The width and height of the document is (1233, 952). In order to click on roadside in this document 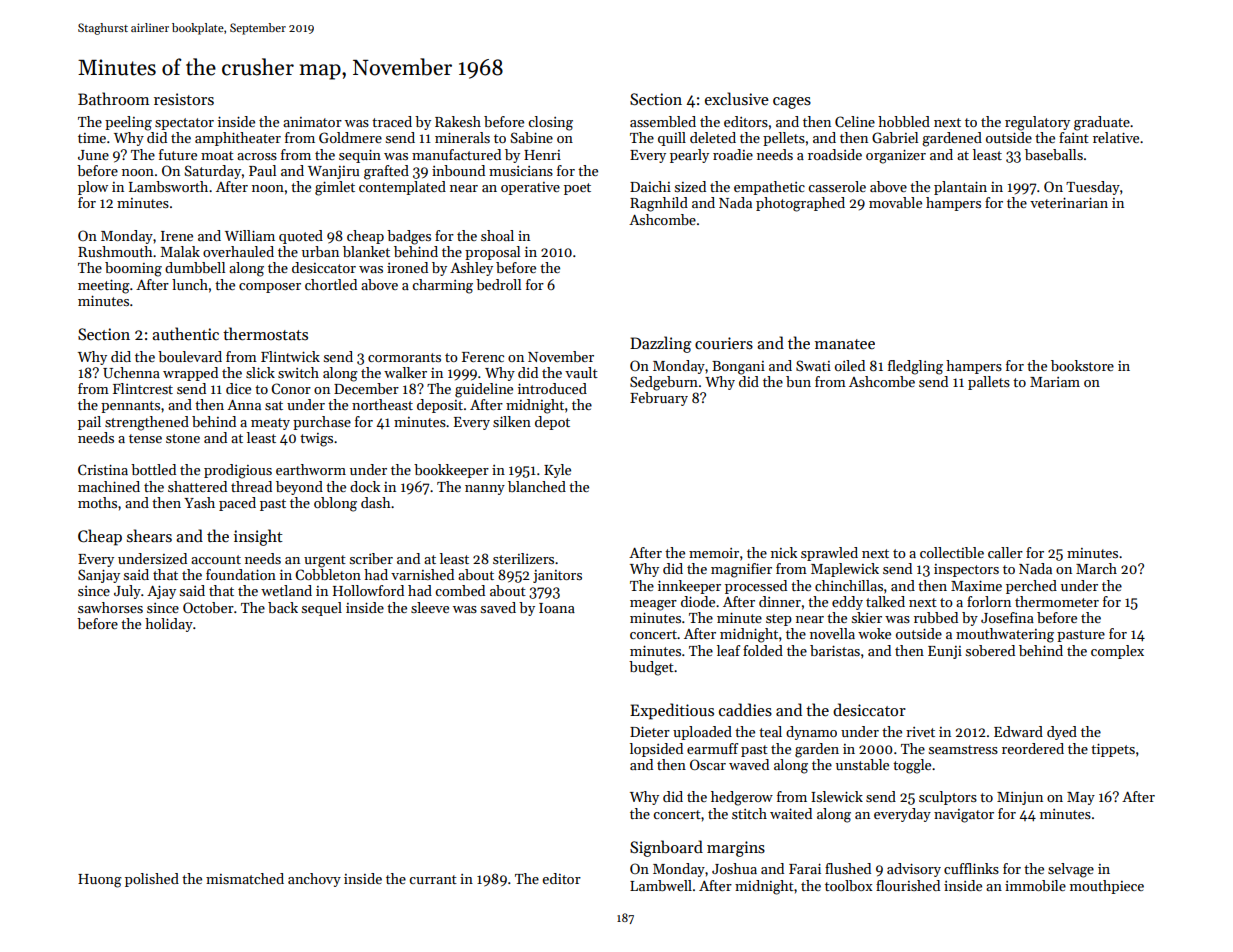, I will do `click(835, 154)`.
